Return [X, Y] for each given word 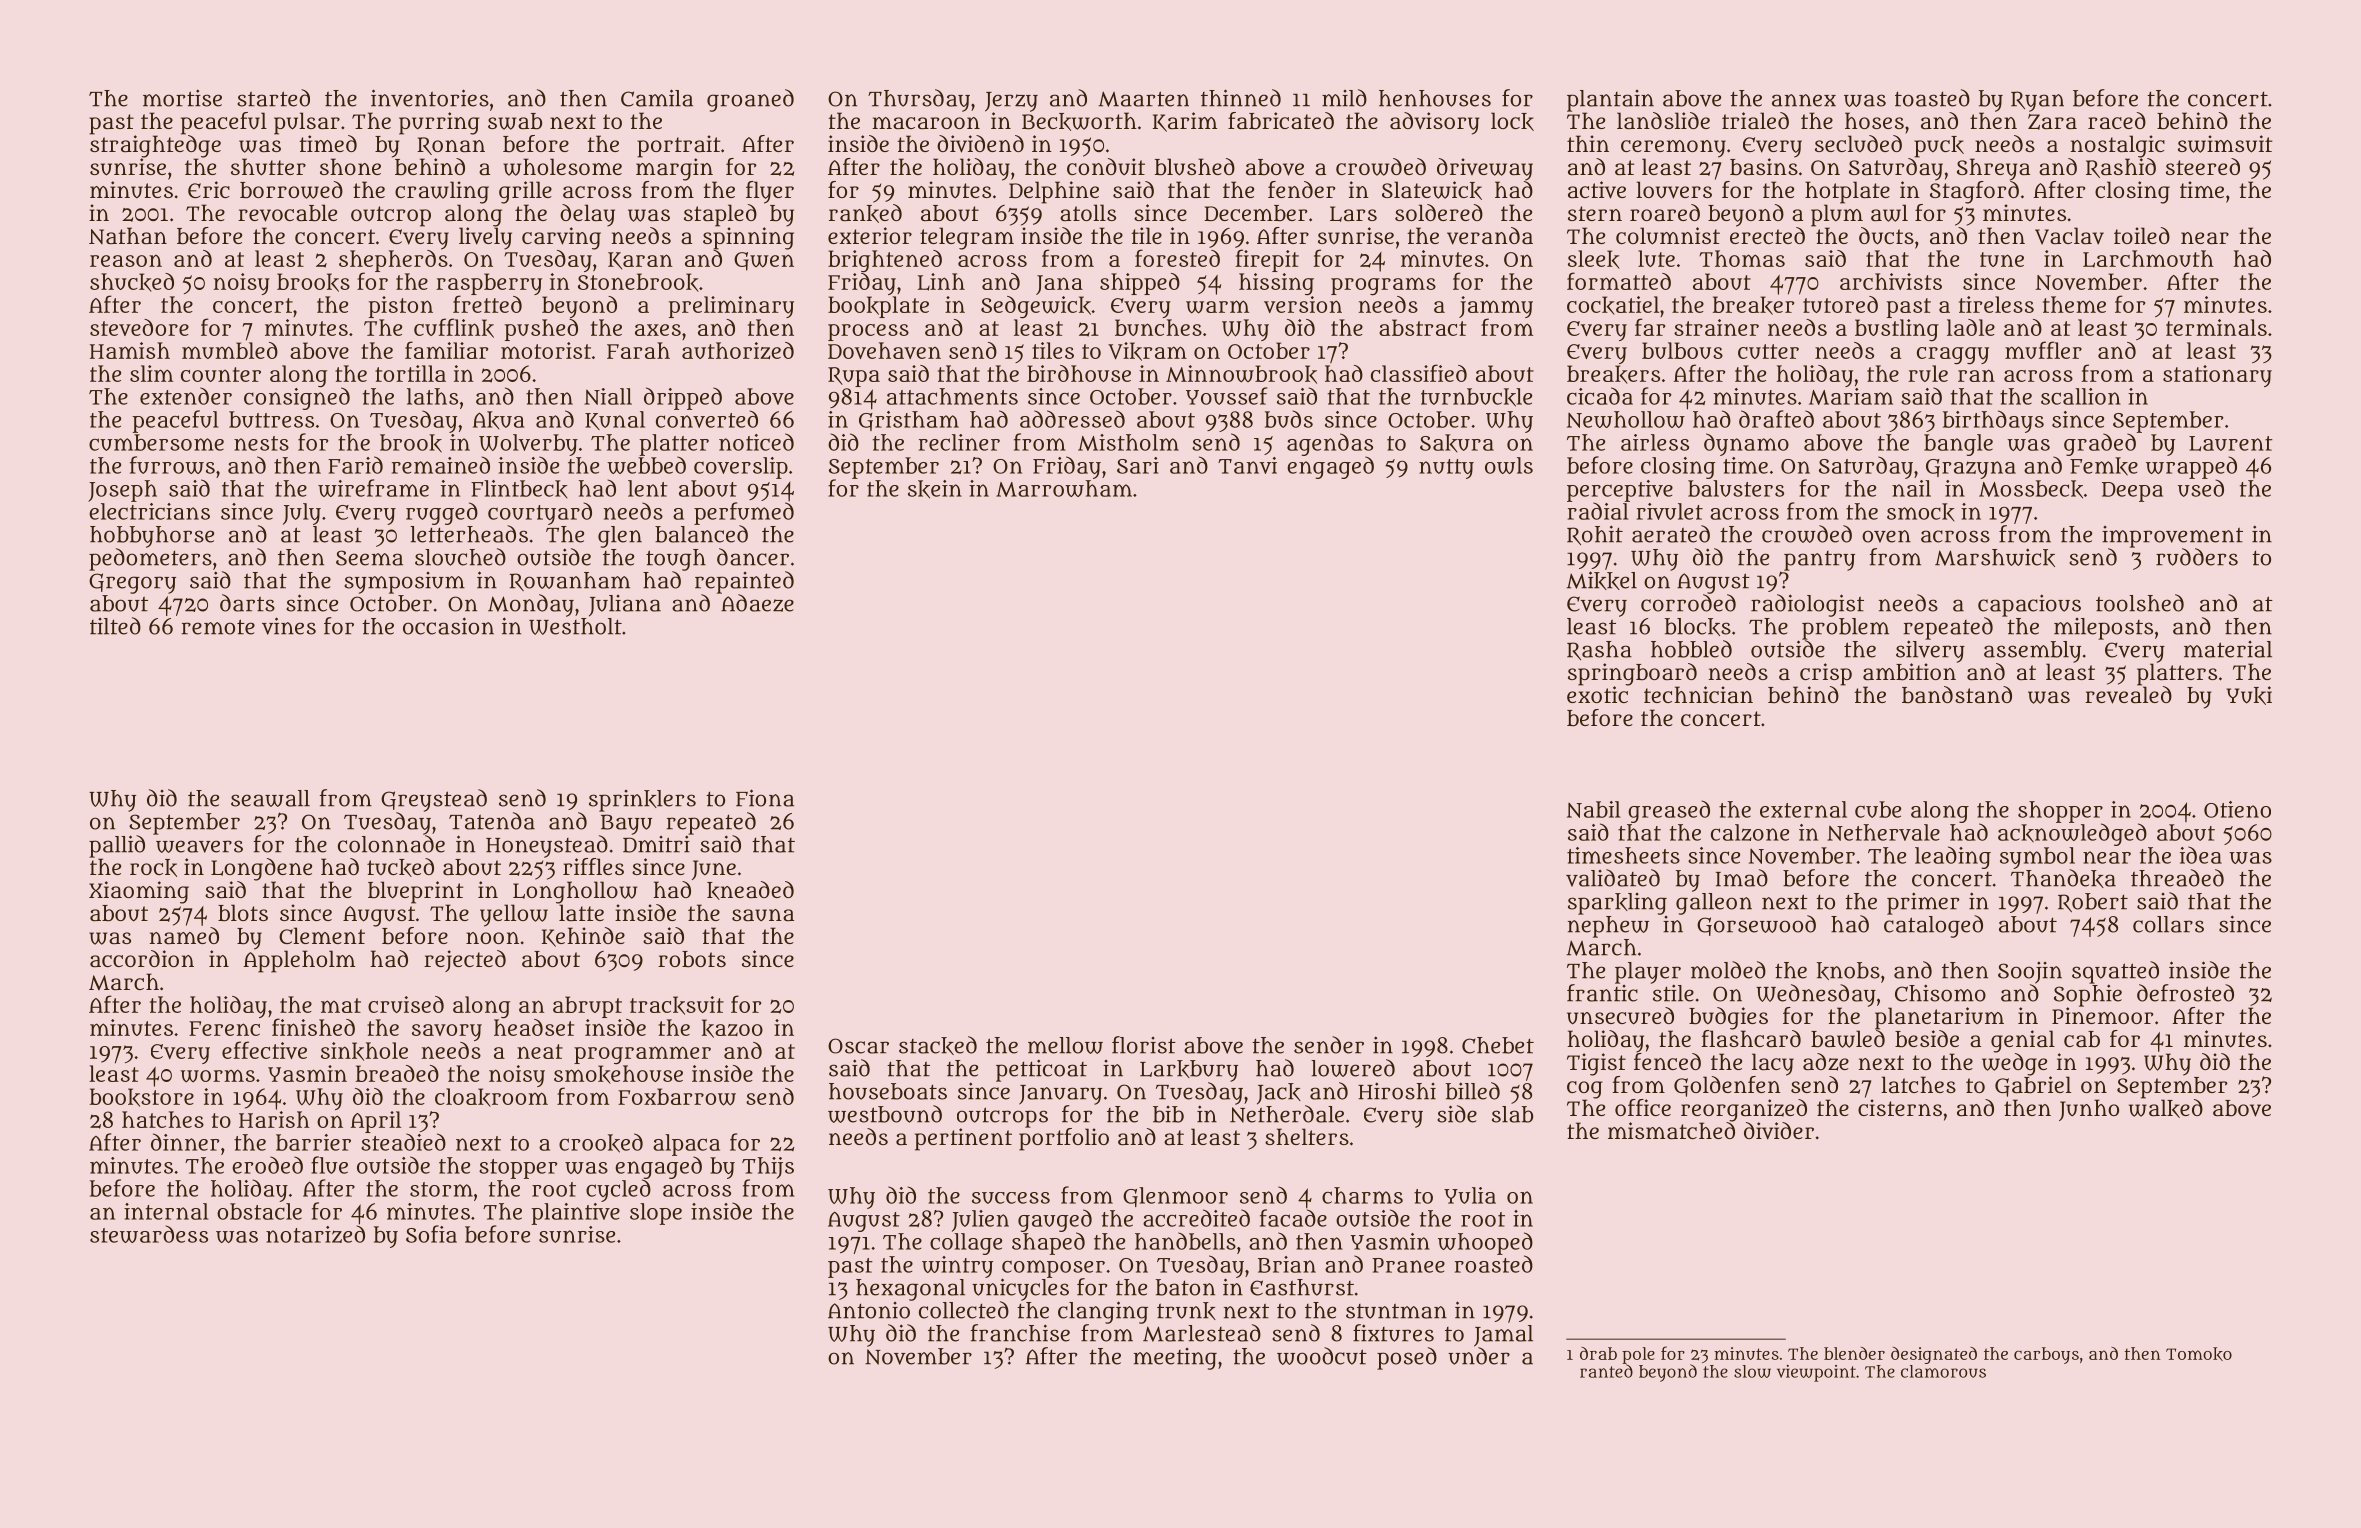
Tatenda [492, 821]
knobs [1848, 971]
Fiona [765, 798]
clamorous [1943, 1371]
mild [1344, 98]
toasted [1932, 98]
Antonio [869, 1310]
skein [935, 489]
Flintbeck [519, 489]
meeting [1175, 1359]
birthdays [1993, 421]
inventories [430, 98]
